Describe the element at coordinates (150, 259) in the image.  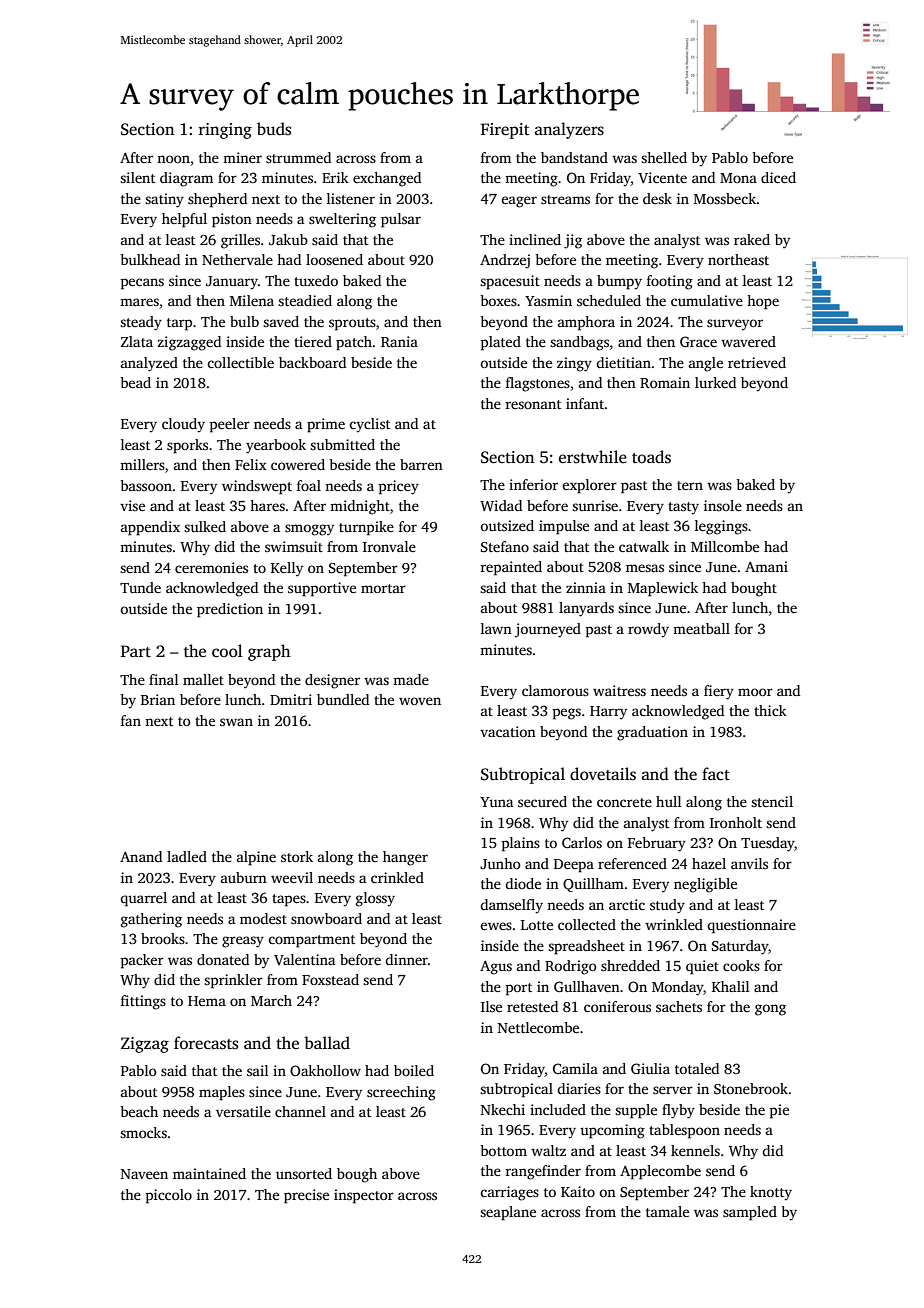
I see `bulkhead` at that location.
